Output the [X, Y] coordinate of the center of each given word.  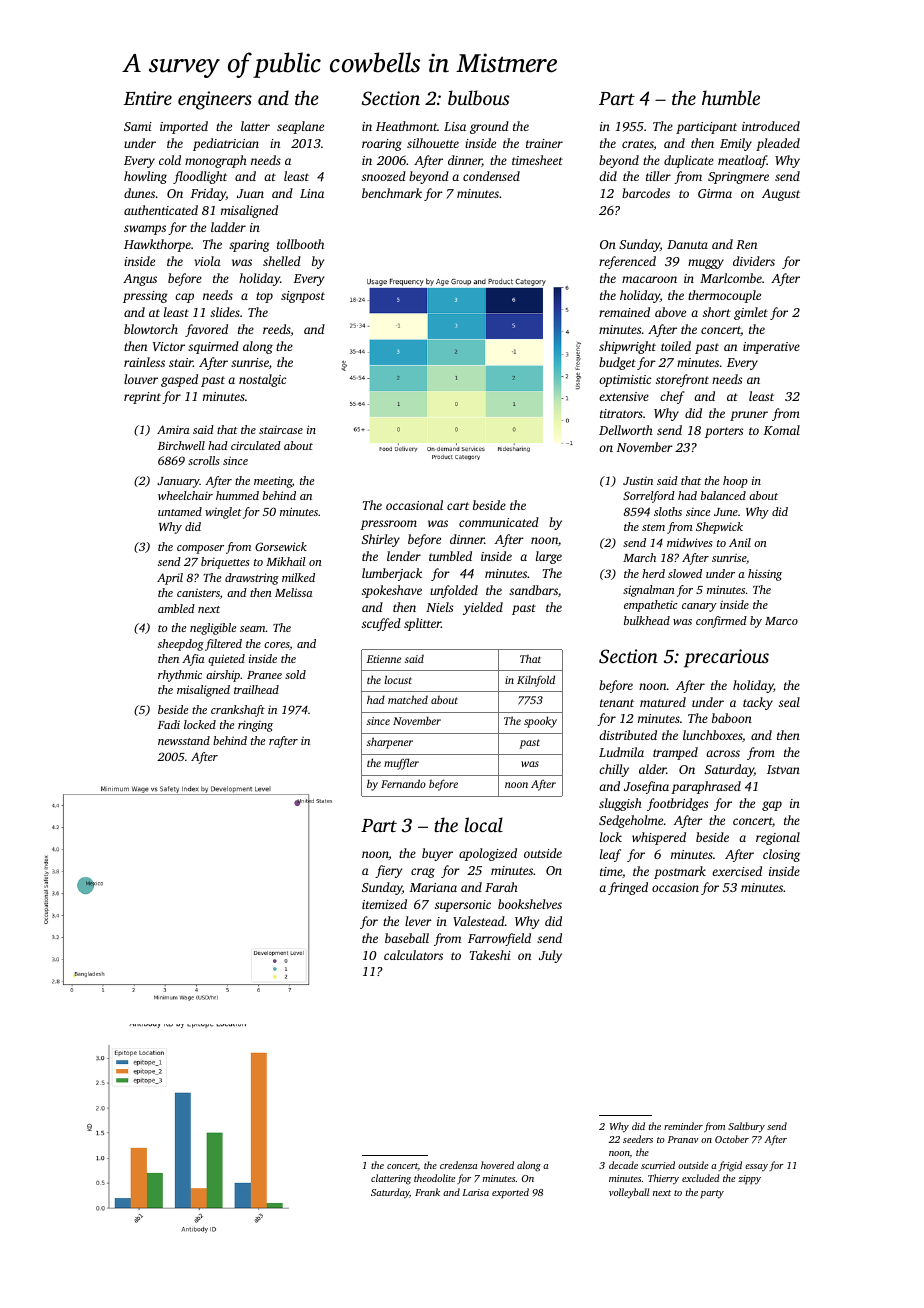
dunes [139, 193]
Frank [427, 1192]
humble [731, 97]
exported [510, 1193]
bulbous [478, 97]
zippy [749, 1180]
